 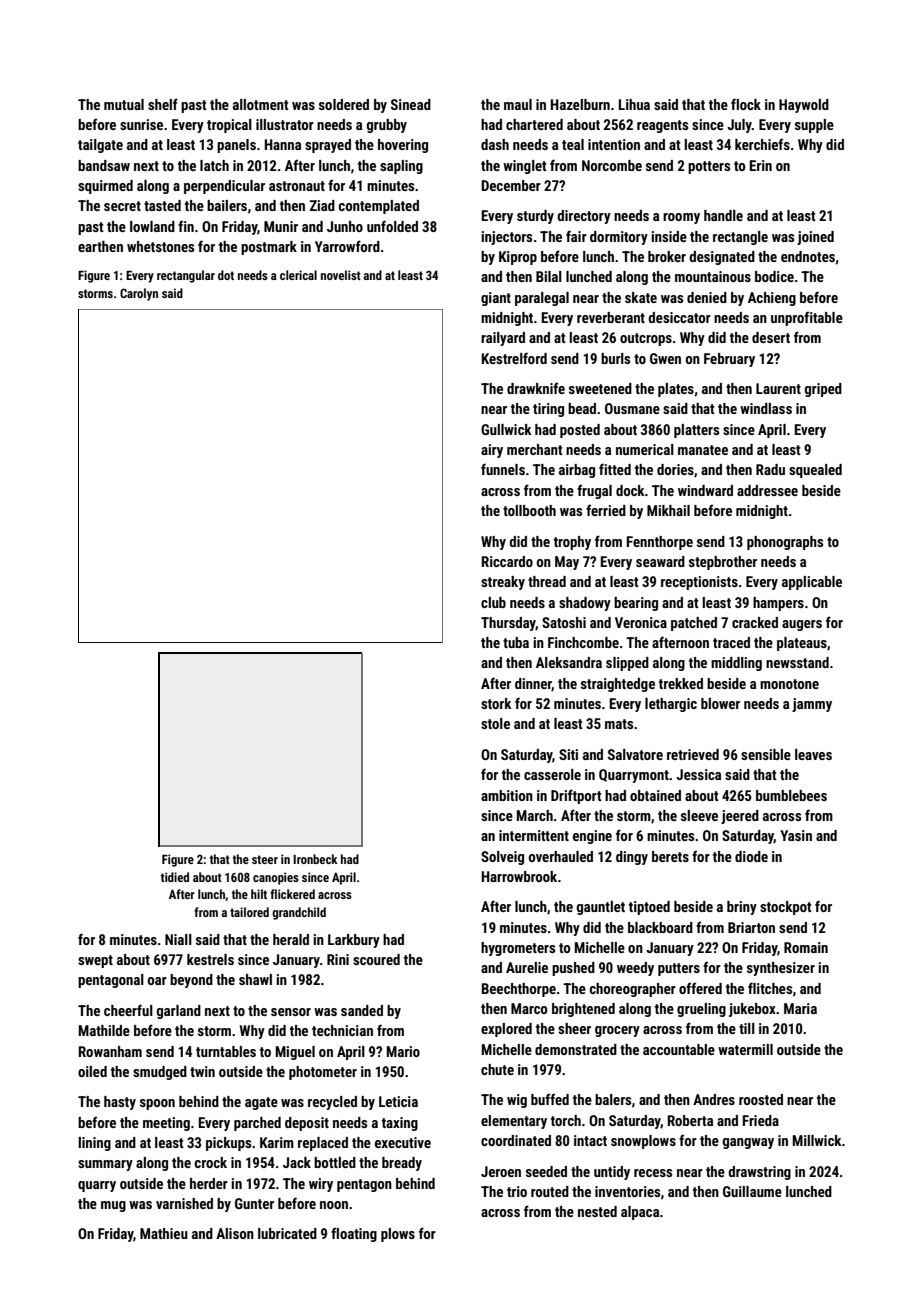 What do you see at coordinates (95, 961) in the page?
I see `swept` at bounding box center [95, 961].
